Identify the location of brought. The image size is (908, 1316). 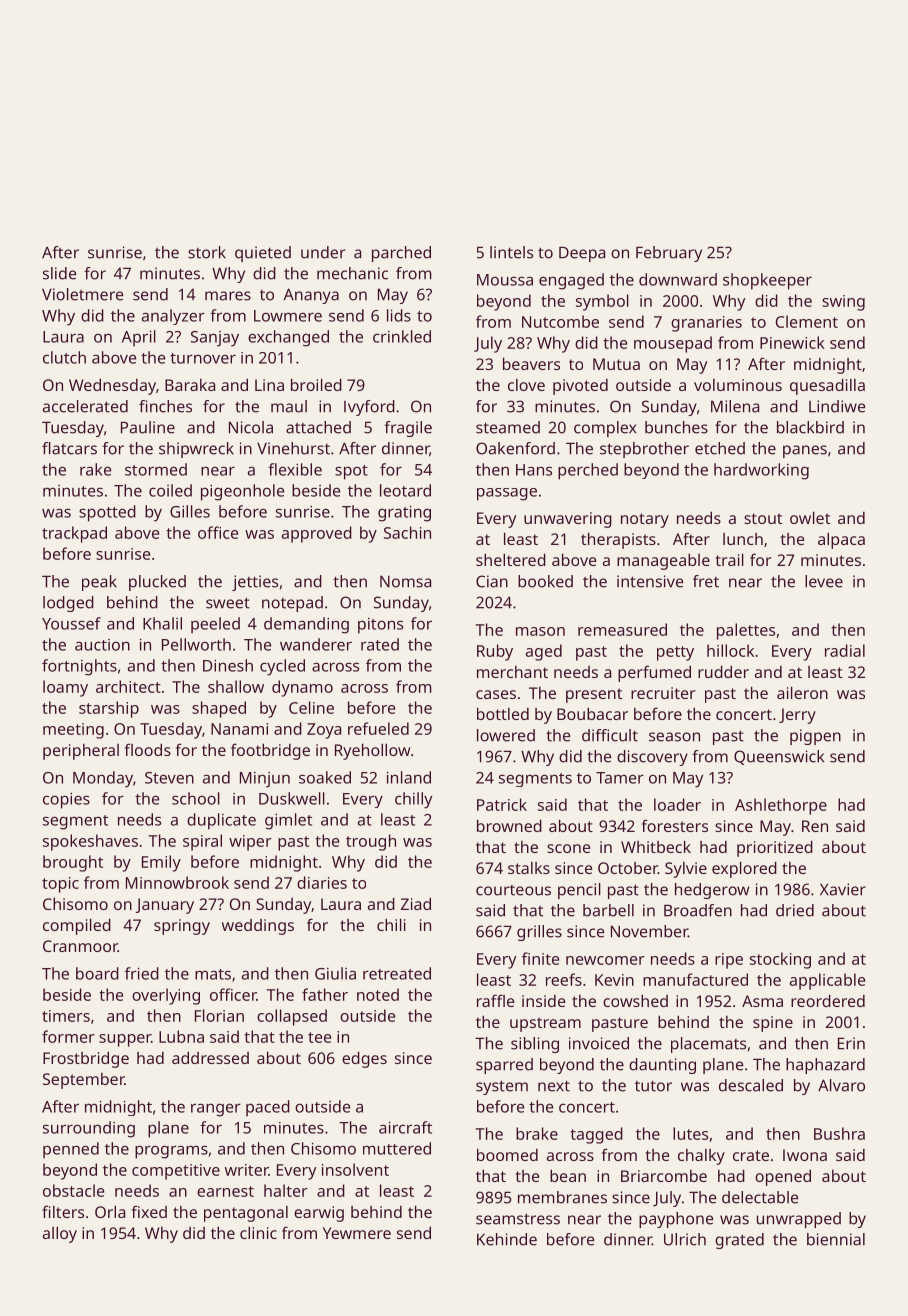
(73, 863).
